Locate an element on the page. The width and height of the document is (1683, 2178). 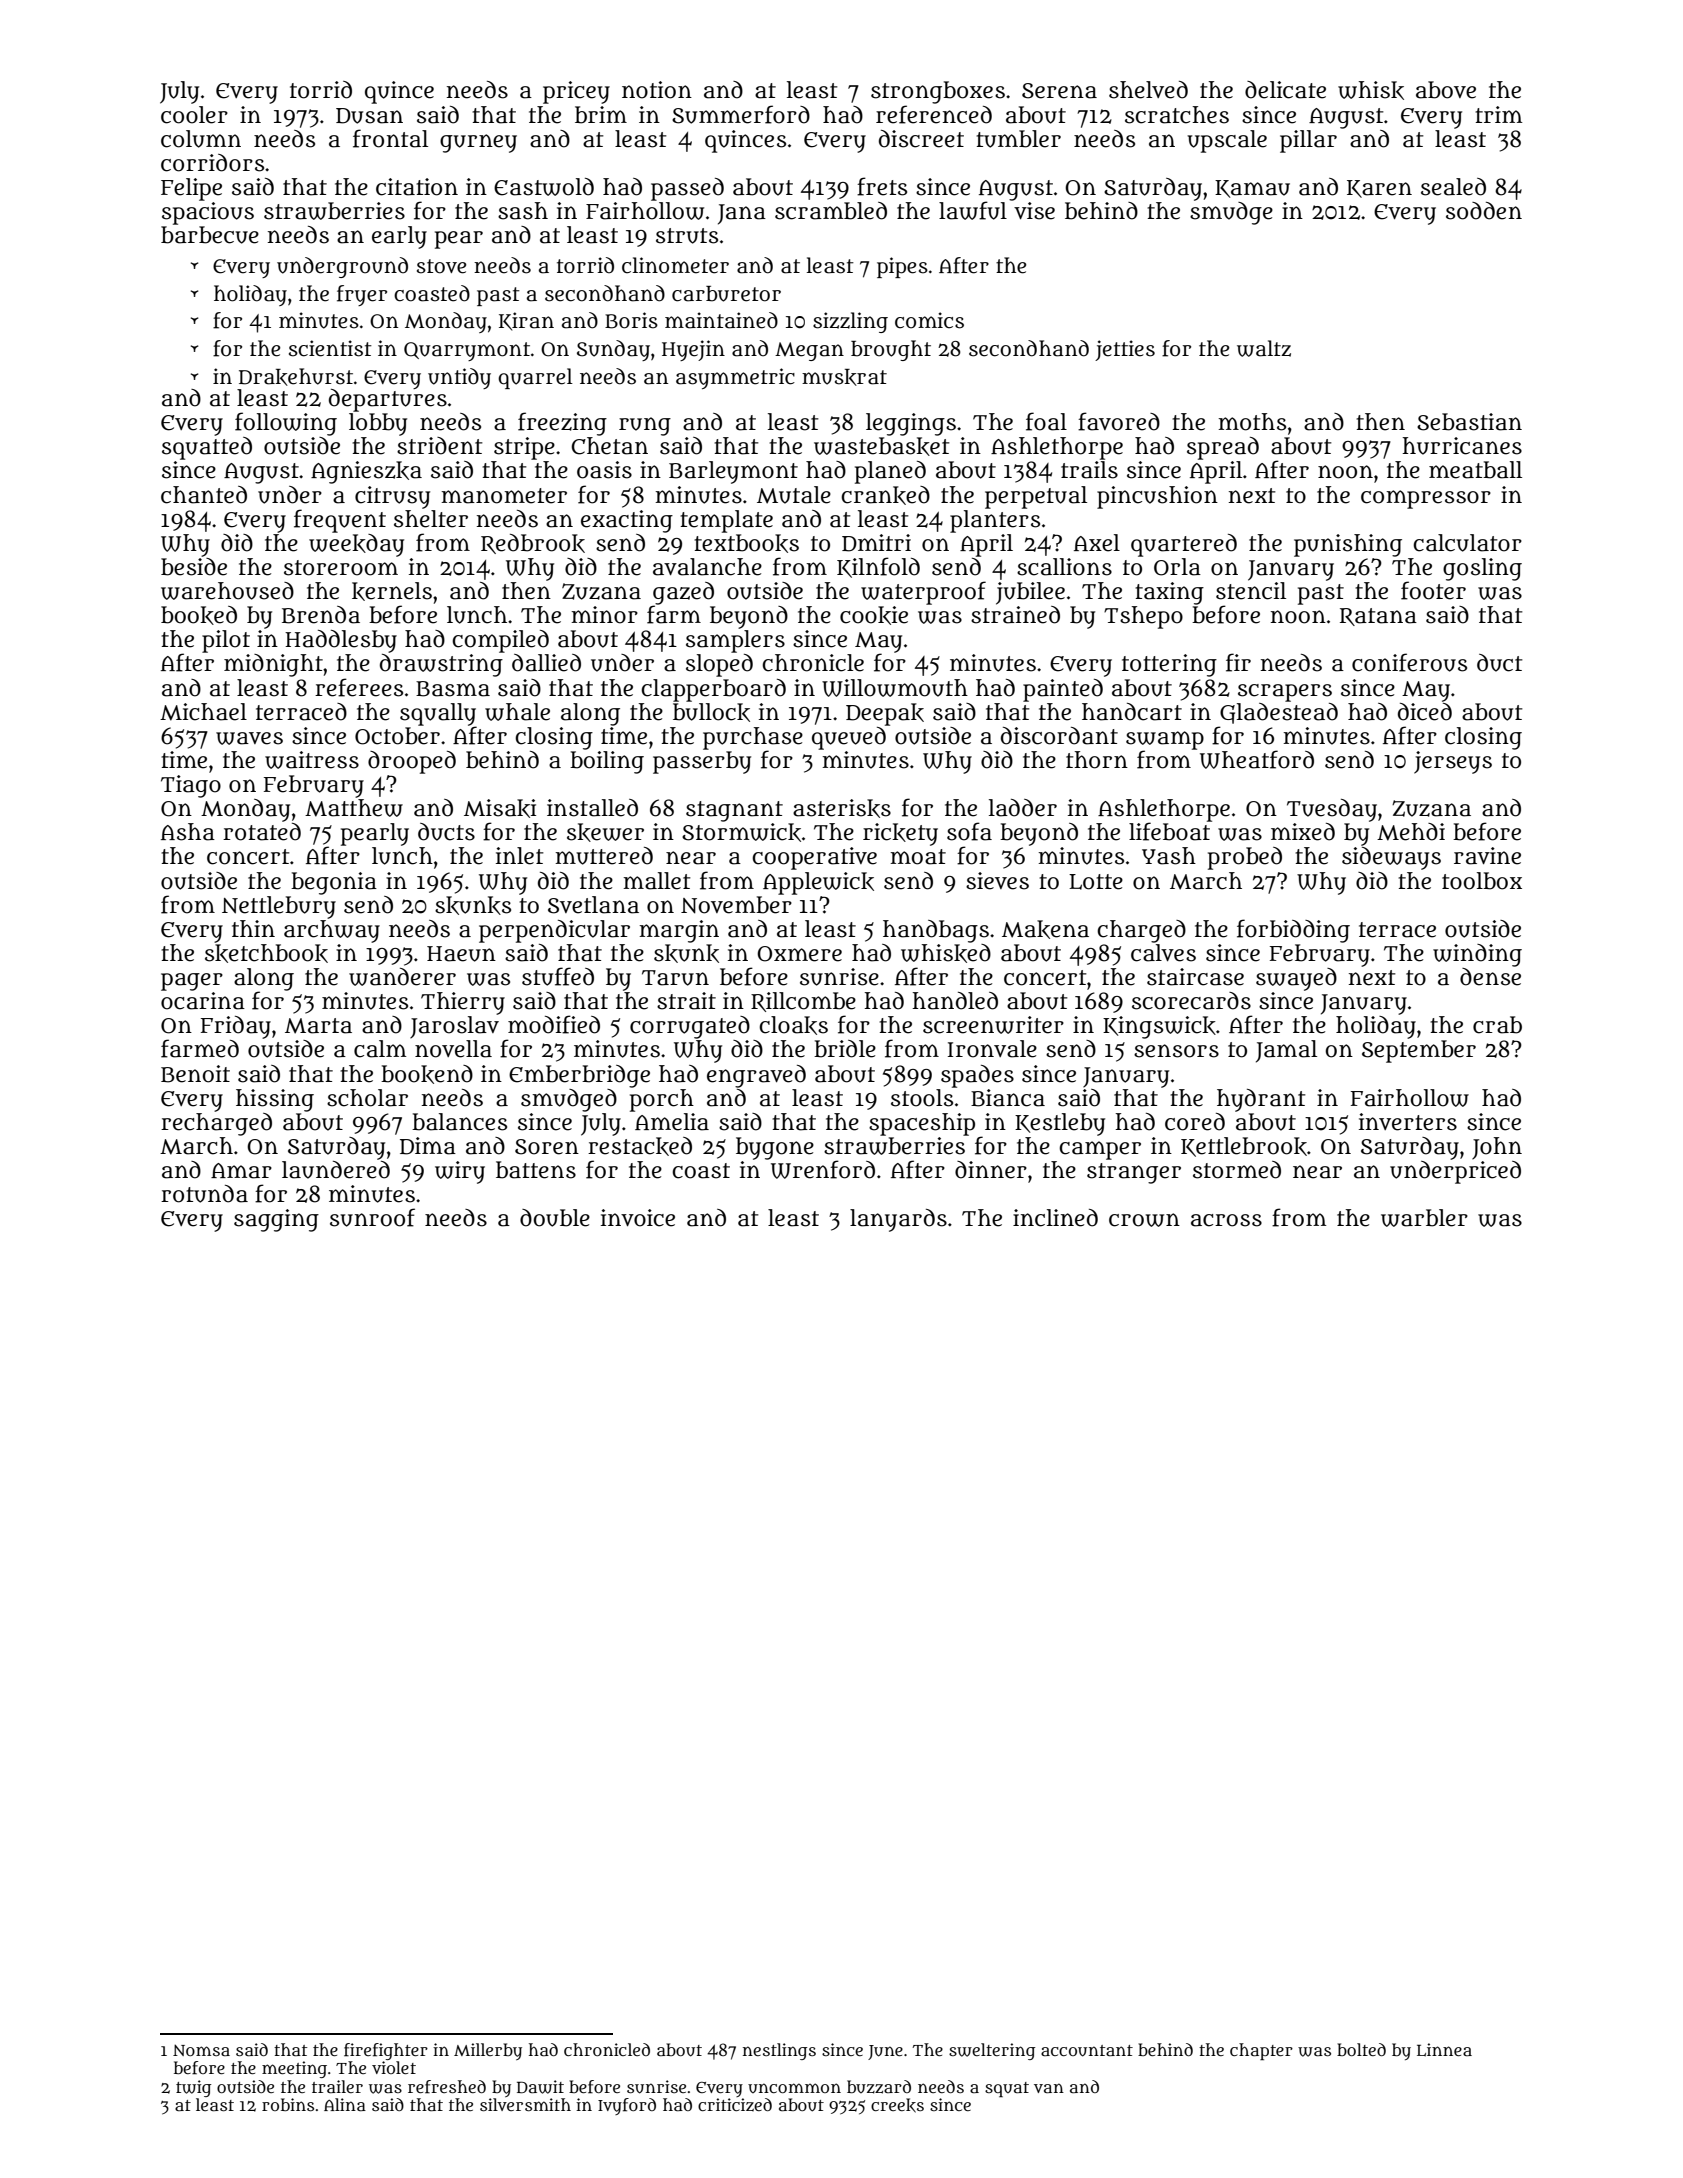
sagging is located at coordinates (276, 1220).
